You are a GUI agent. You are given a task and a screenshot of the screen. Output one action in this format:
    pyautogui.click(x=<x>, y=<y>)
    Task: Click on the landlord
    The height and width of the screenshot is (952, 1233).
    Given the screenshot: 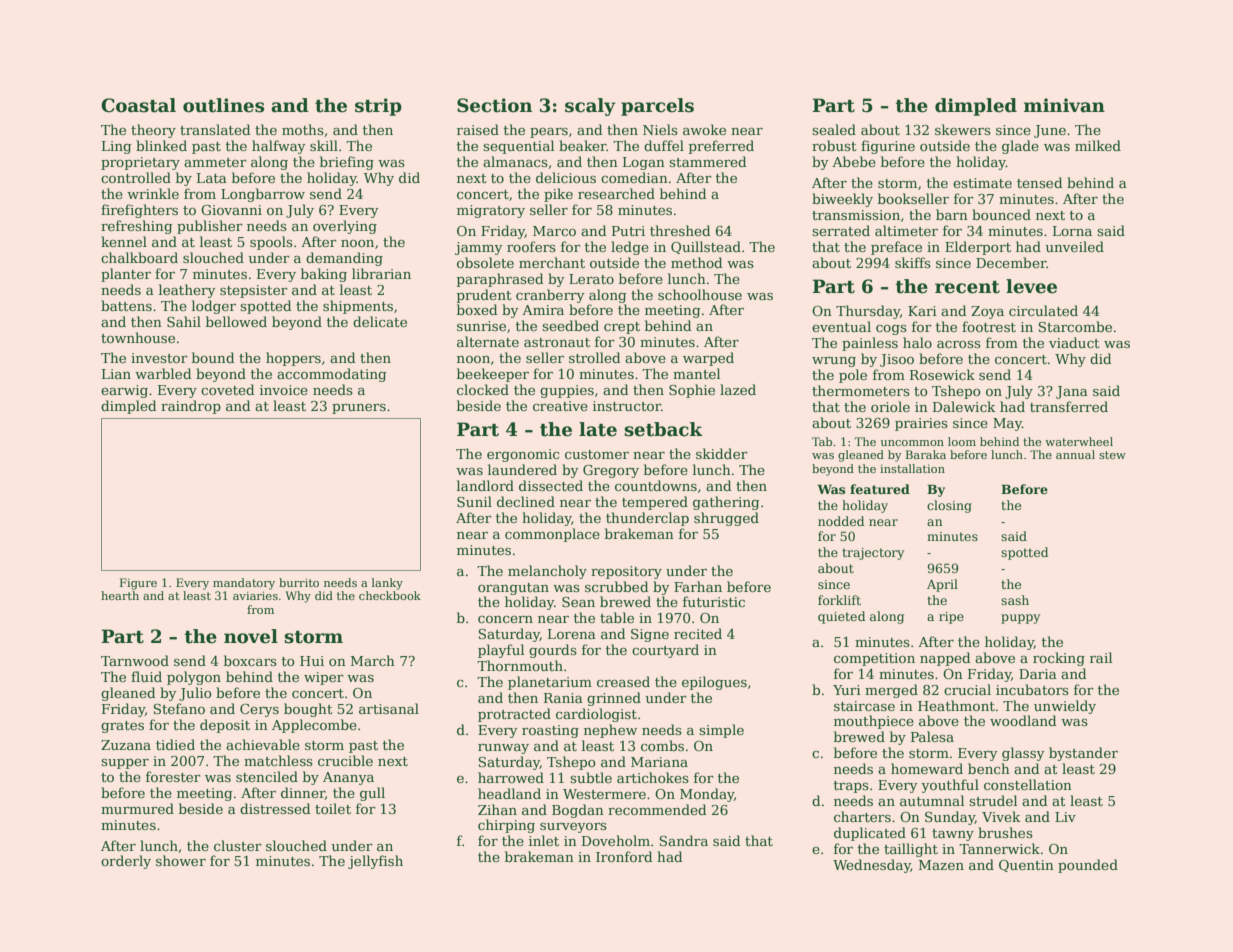 What is the action you would take?
    pyautogui.click(x=485, y=485)
